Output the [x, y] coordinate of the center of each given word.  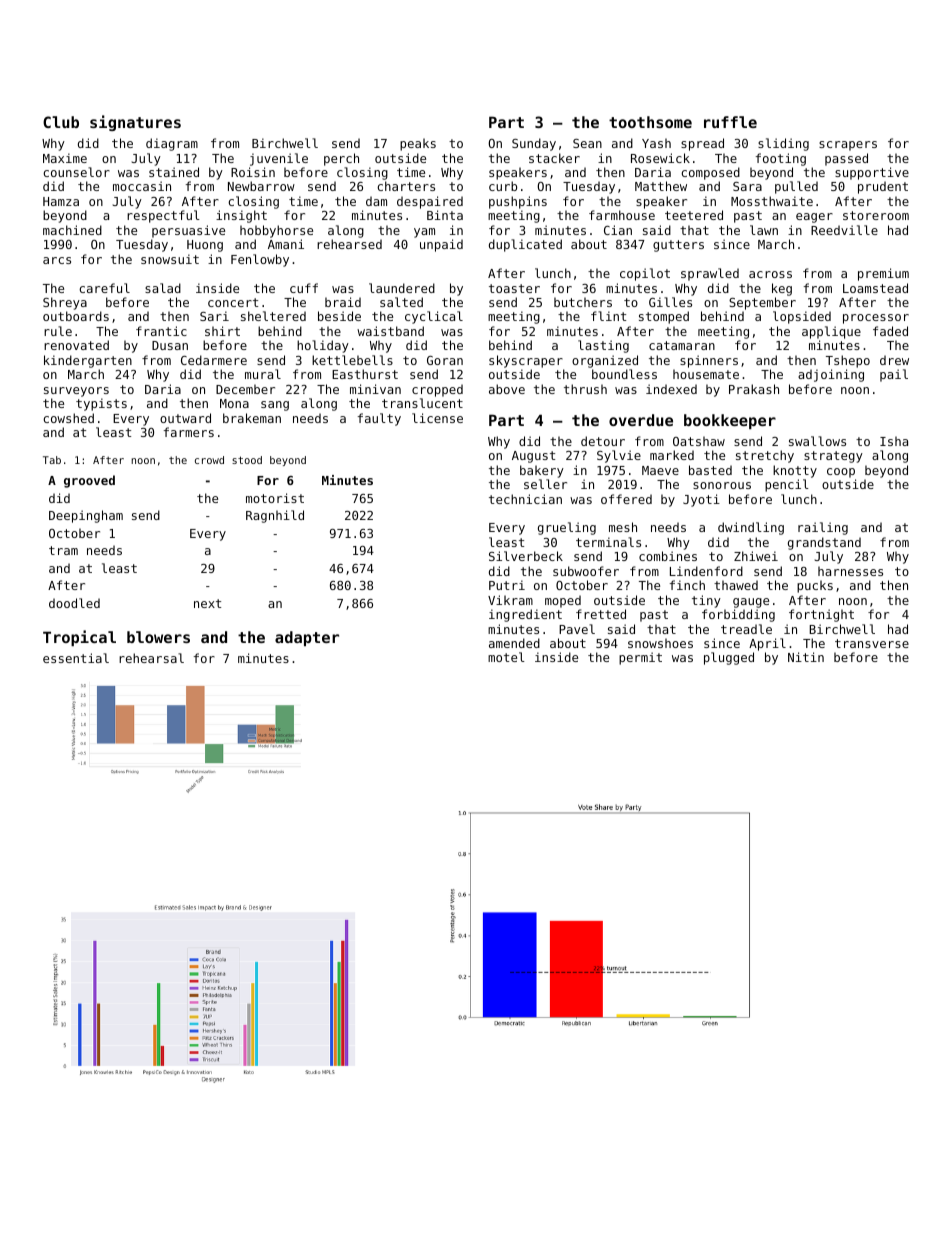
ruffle [730, 122]
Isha [894, 441]
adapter [307, 638]
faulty [379, 419]
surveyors [76, 392]
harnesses [850, 571]
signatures [135, 123]
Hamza [61, 201]
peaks [418, 144]
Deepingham [86, 516]
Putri [507, 585]
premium [883, 274]
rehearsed [349, 244]
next [207, 603]
